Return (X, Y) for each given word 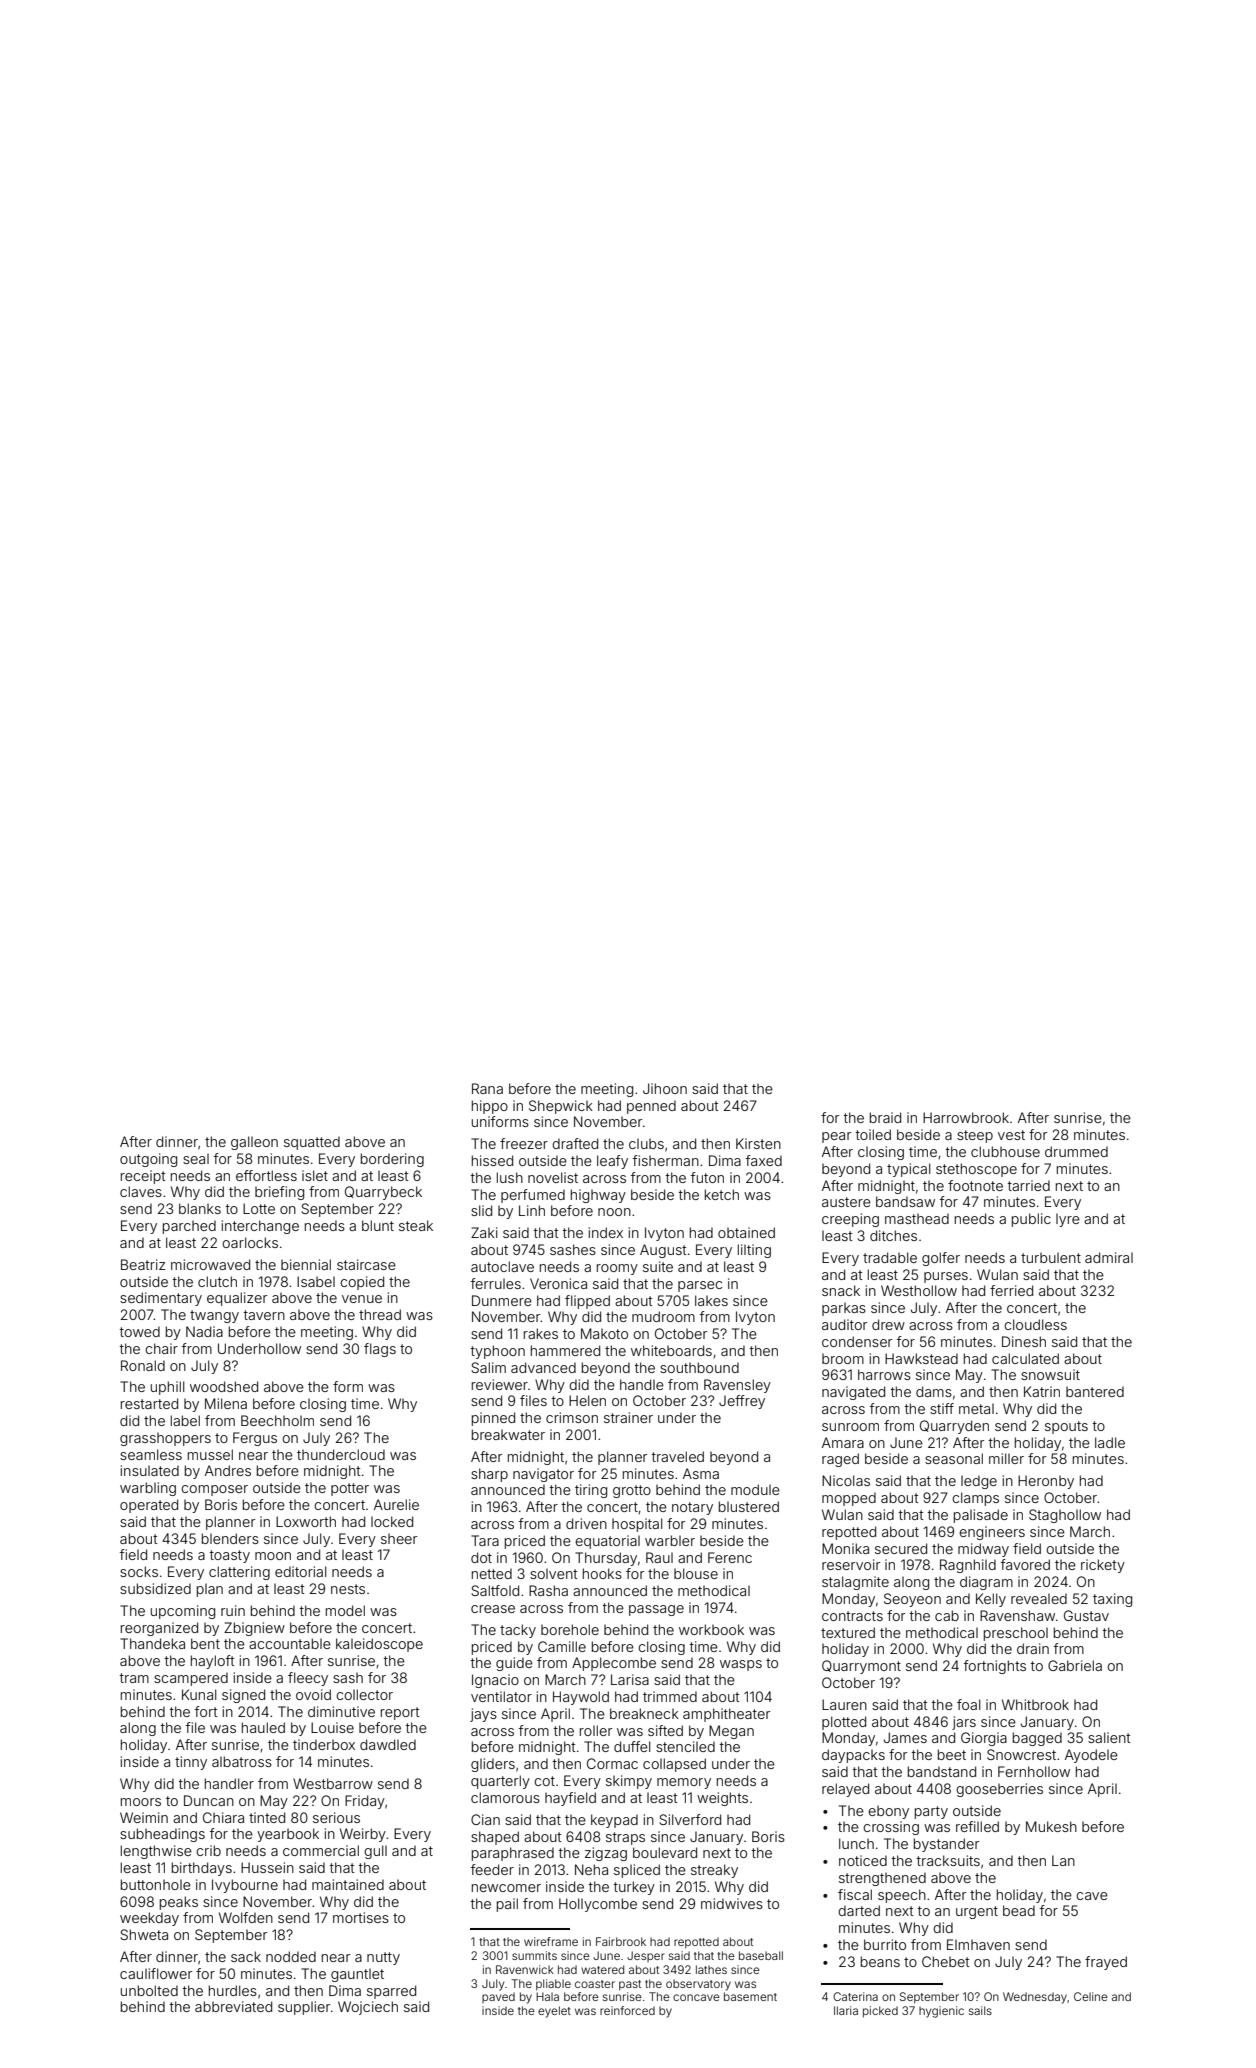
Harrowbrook (966, 1117)
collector (364, 1694)
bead (1019, 1910)
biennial (306, 1264)
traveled (678, 1456)
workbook (711, 1629)
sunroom (850, 1427)
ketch (722, 1194)
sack (246, 1956)
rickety (1103, 1566)
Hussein (267, 1867)
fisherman (666, 1160)
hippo (490, 1107)
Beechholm (277, 1420)
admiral (1109, 1257)
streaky (714, 1871)
